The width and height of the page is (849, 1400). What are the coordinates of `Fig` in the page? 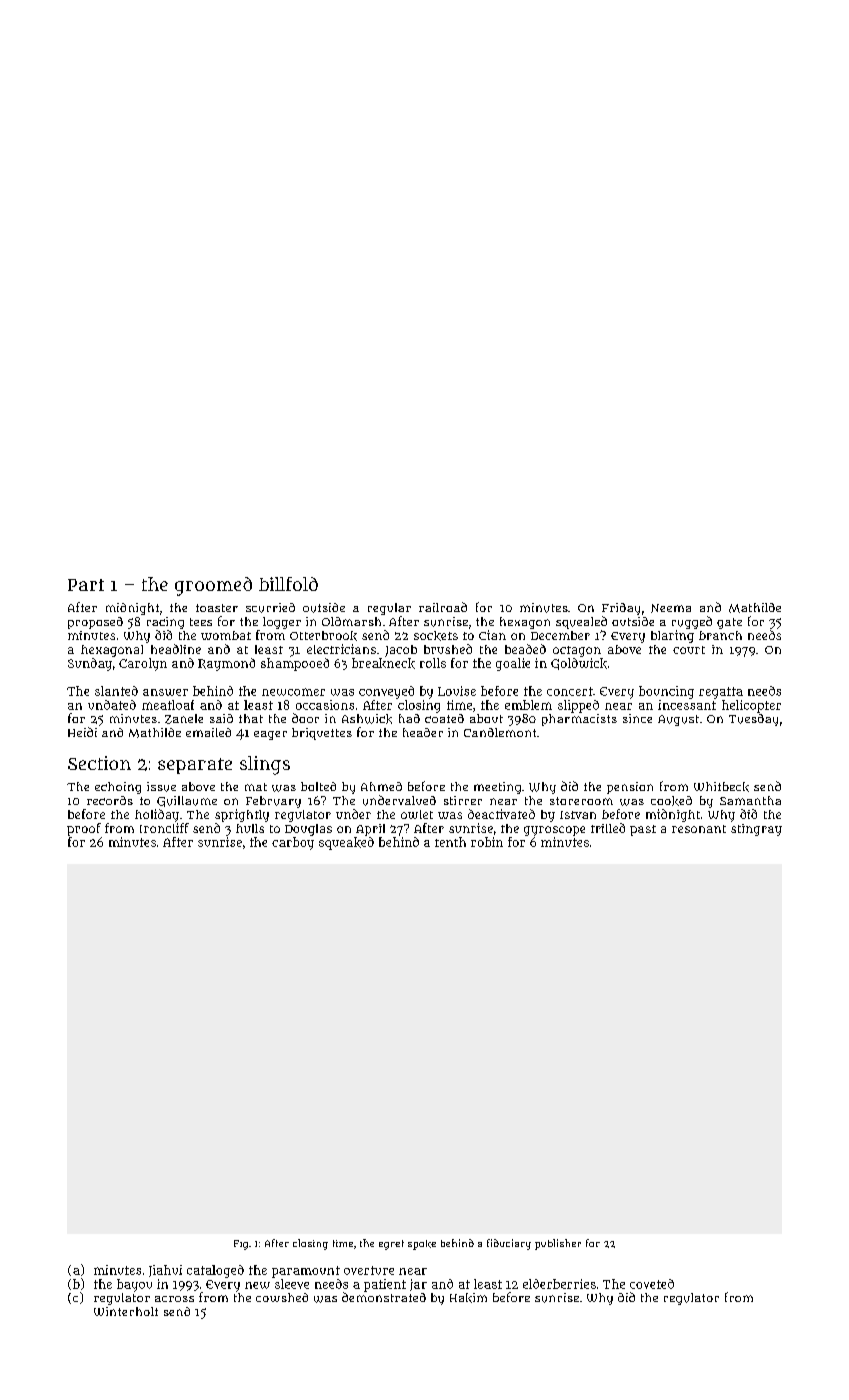 It's located at (241, 1245).
